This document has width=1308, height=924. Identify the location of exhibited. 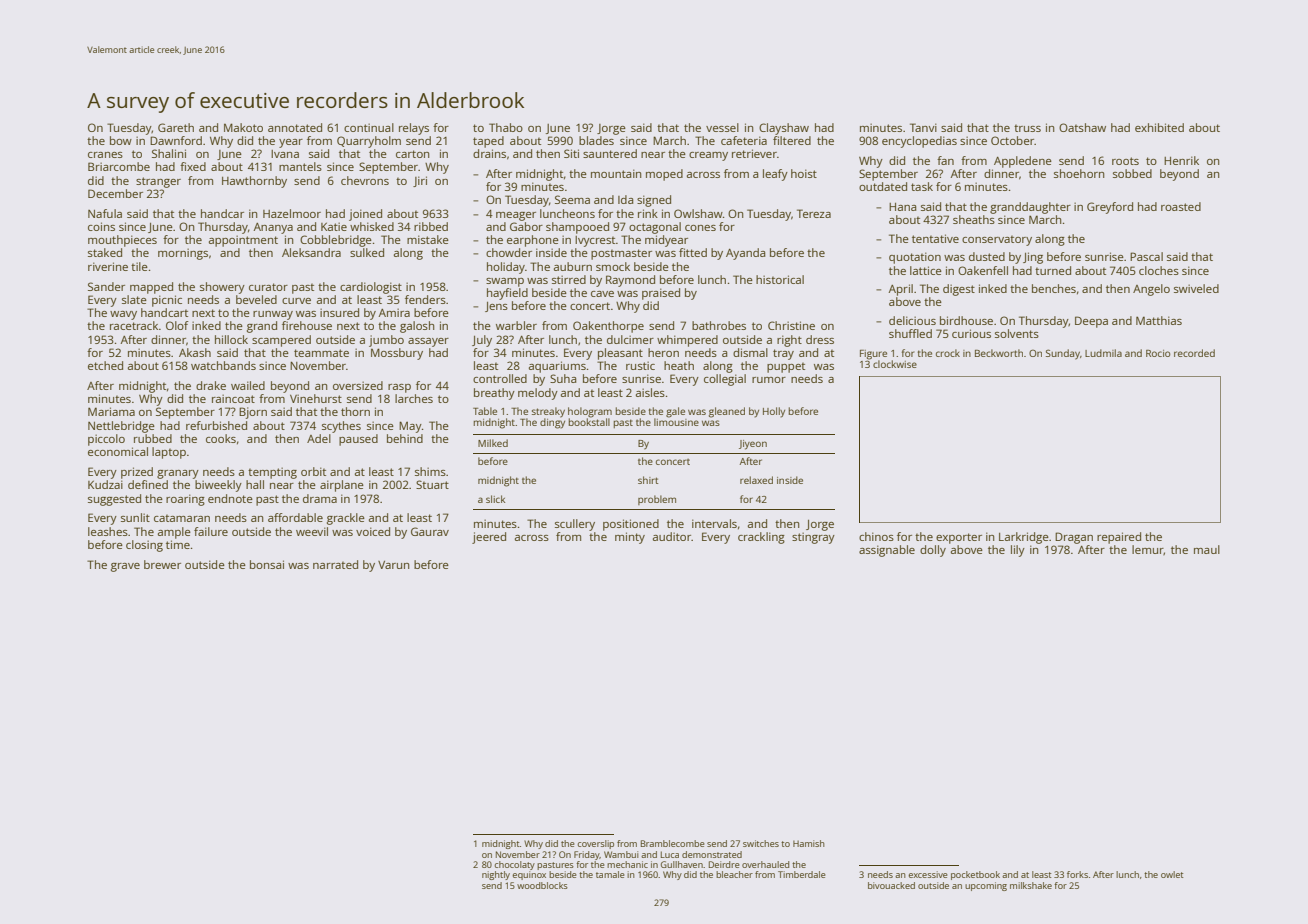
(1159, 127).
